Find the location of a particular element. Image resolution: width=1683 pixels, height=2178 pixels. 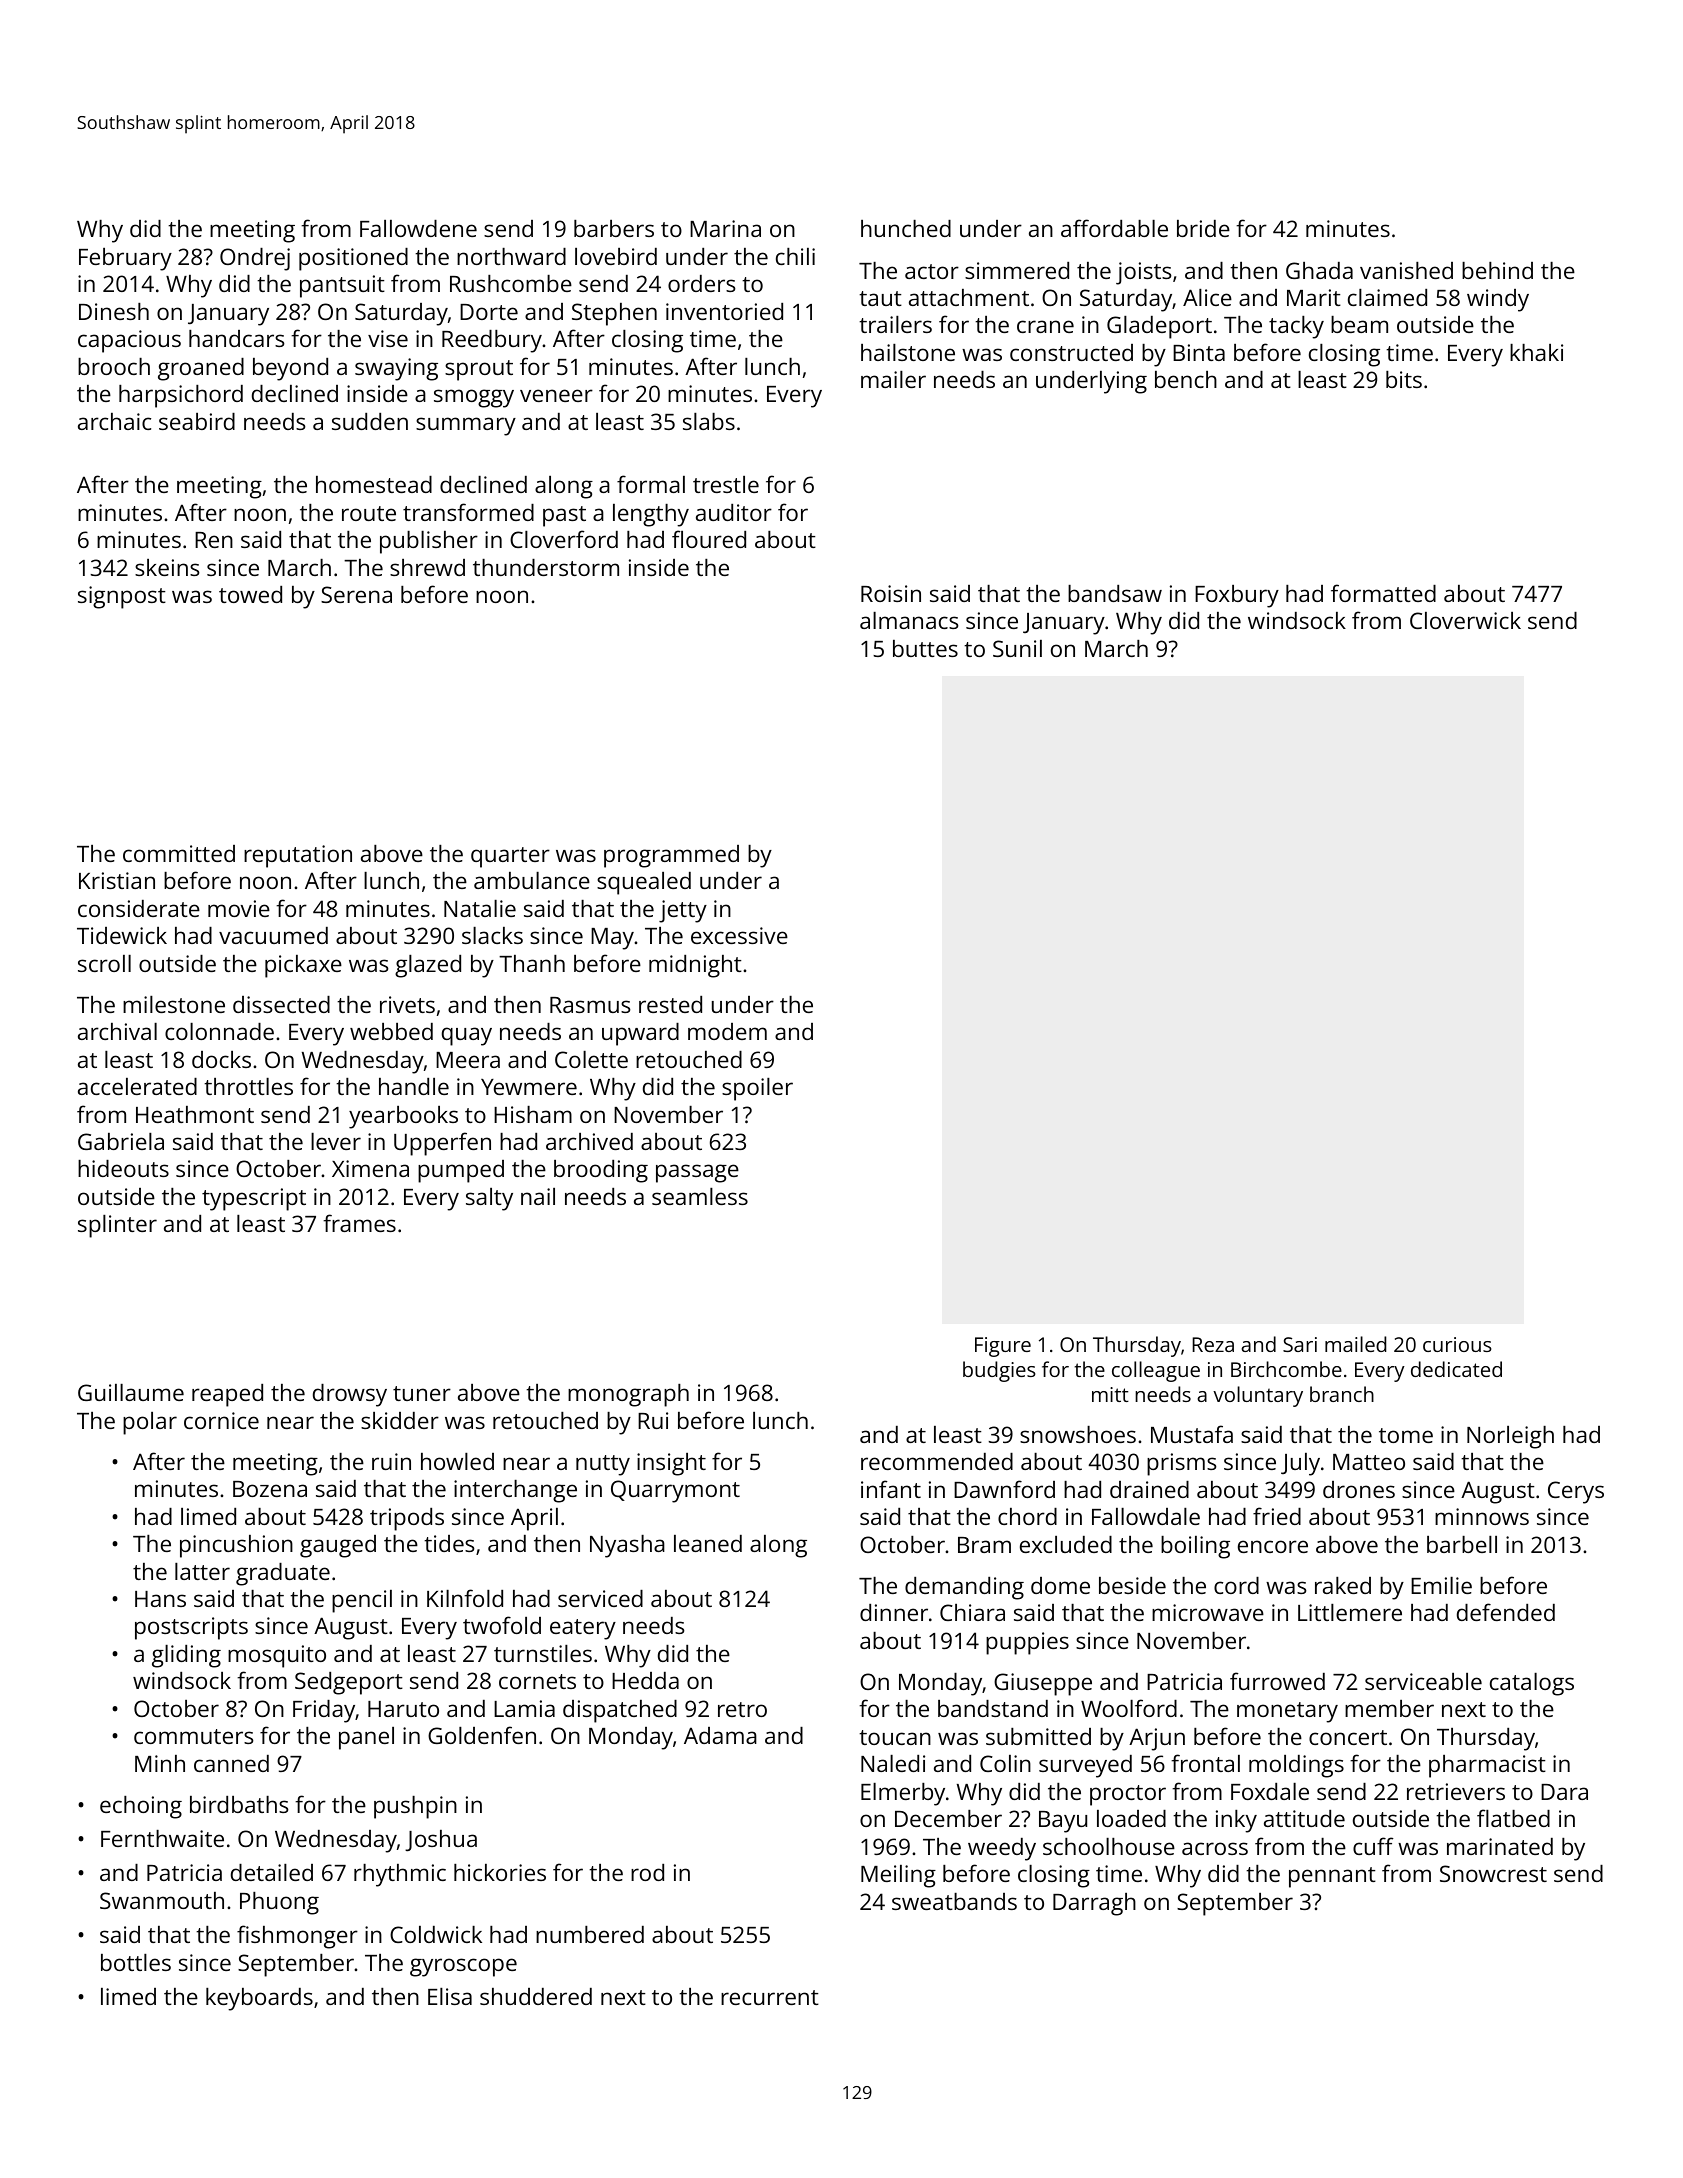

Fallowdene is located at coordinates (418, 228).
